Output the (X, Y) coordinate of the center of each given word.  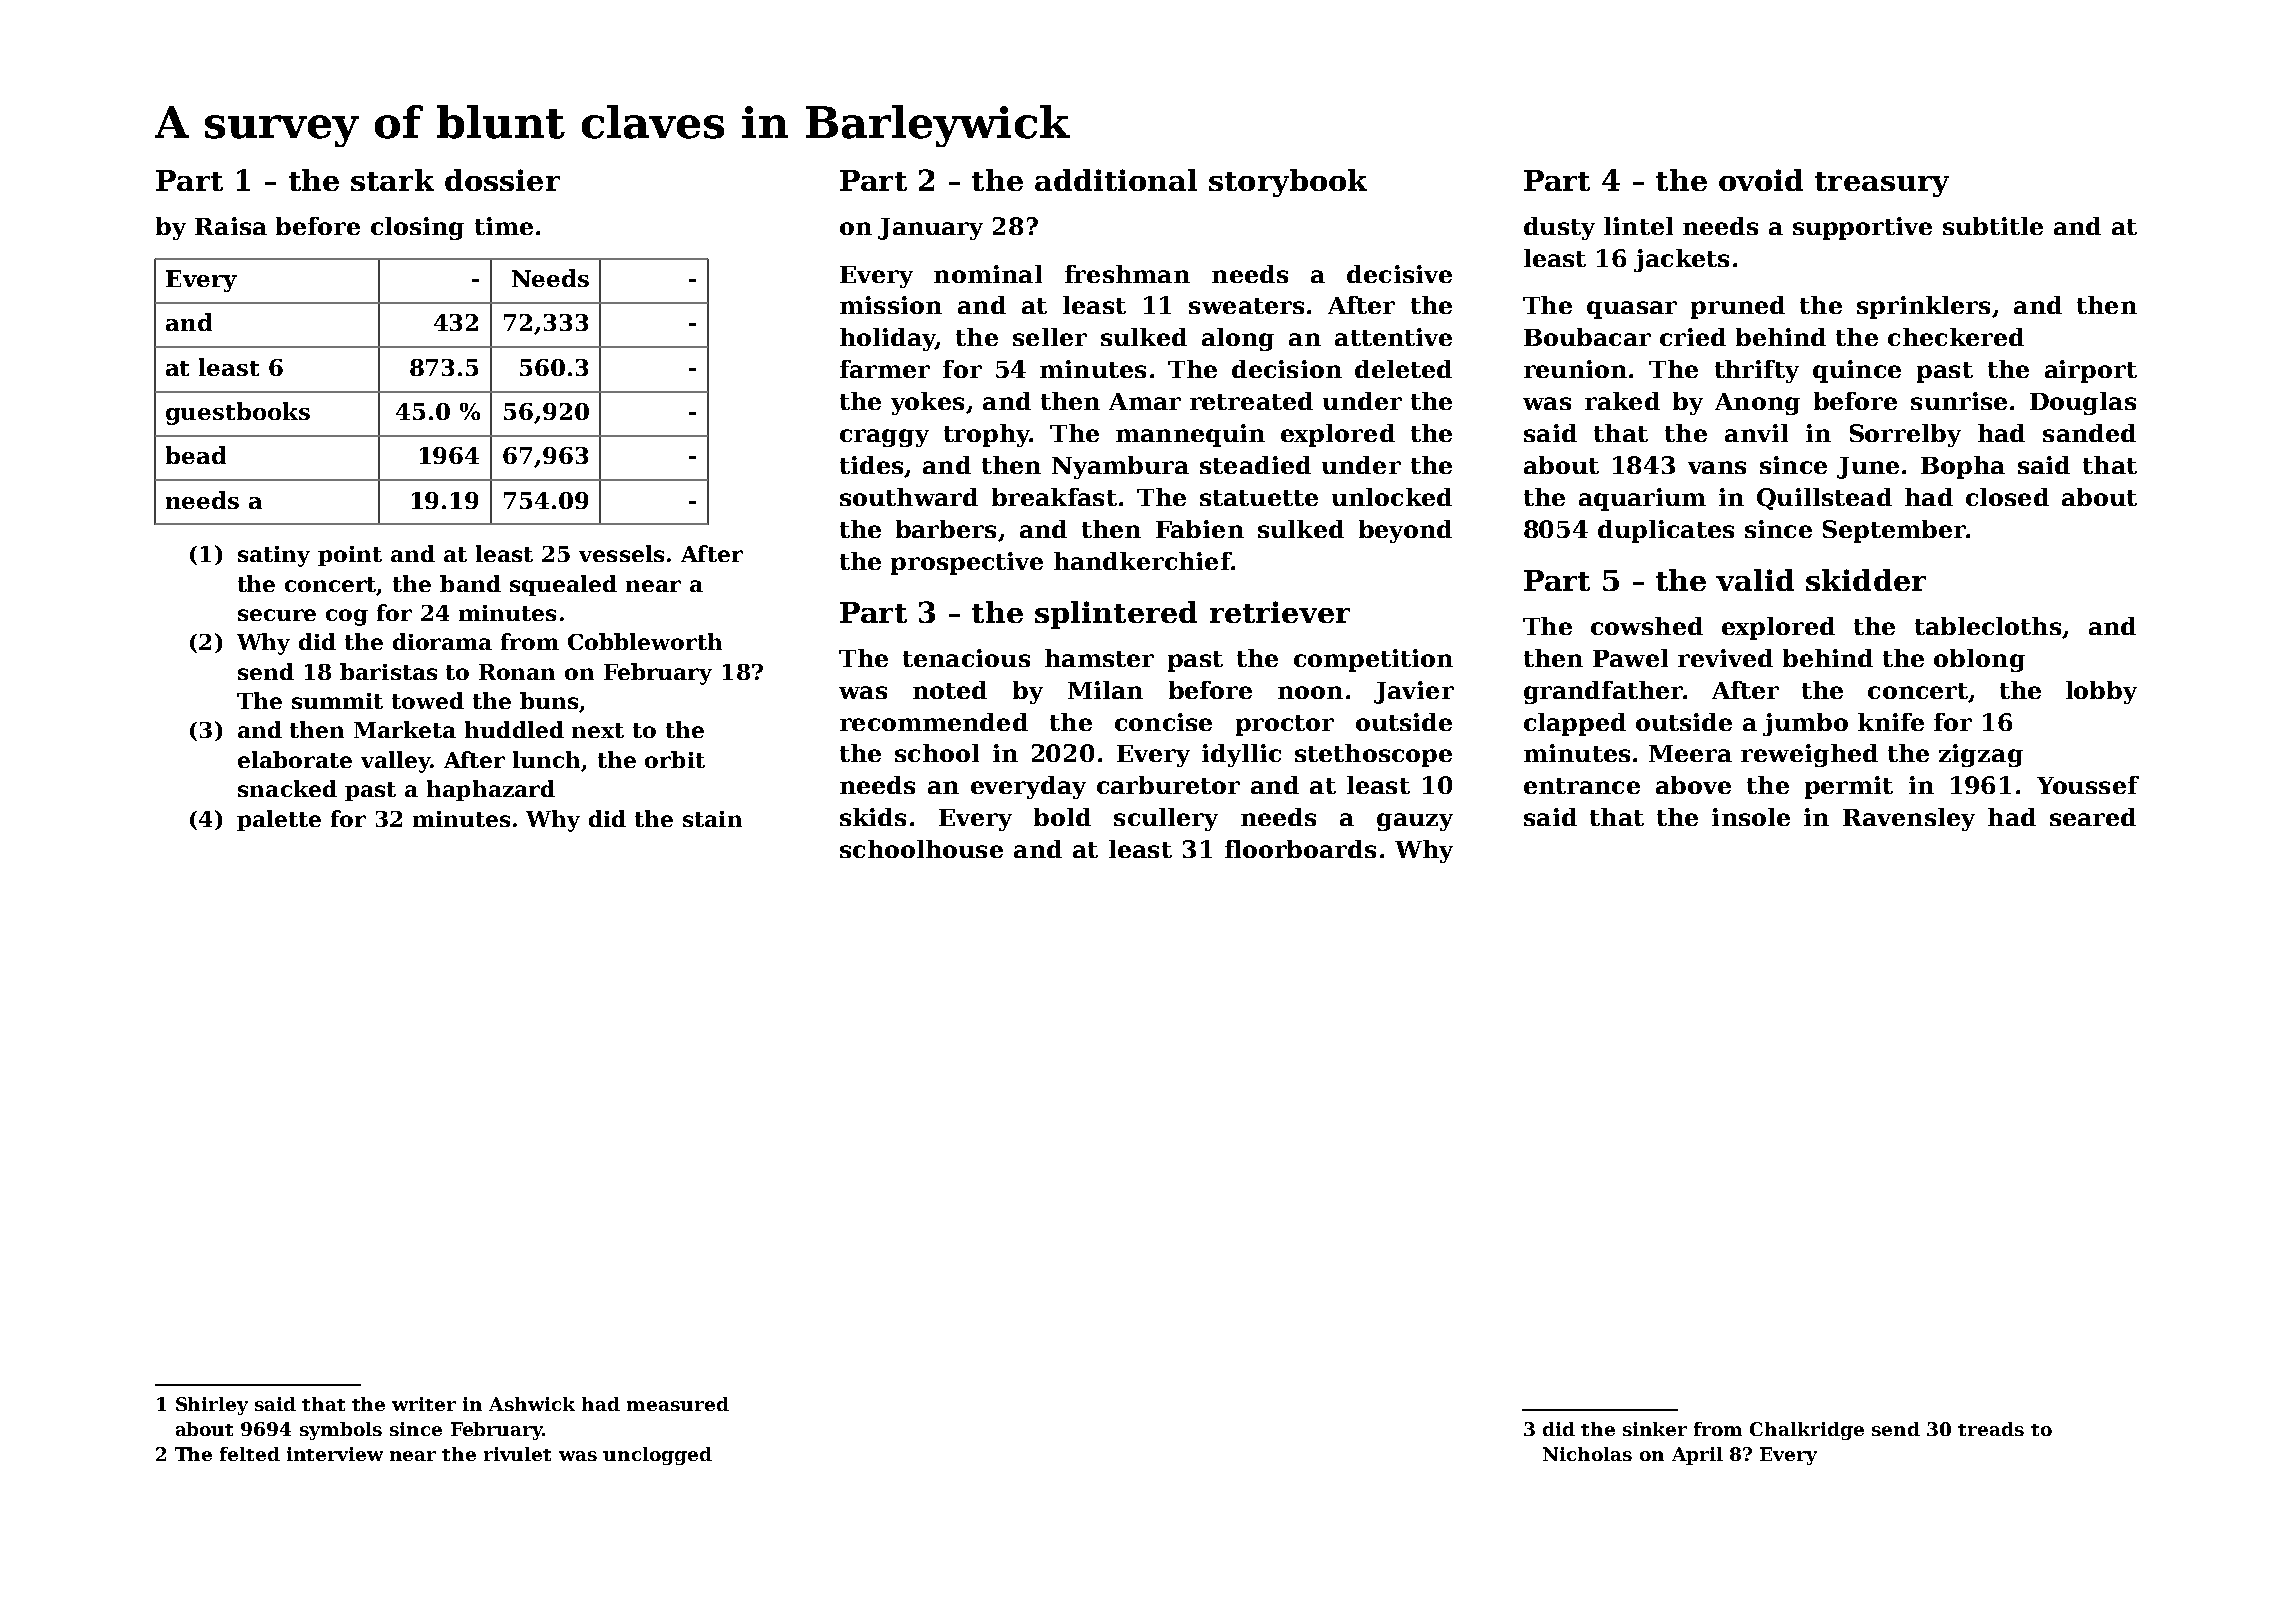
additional (1116, 180)
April (1697, 1456)
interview (335, 1454)
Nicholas (1587, 1454)
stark (392, 180)
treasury (1882, 184)
